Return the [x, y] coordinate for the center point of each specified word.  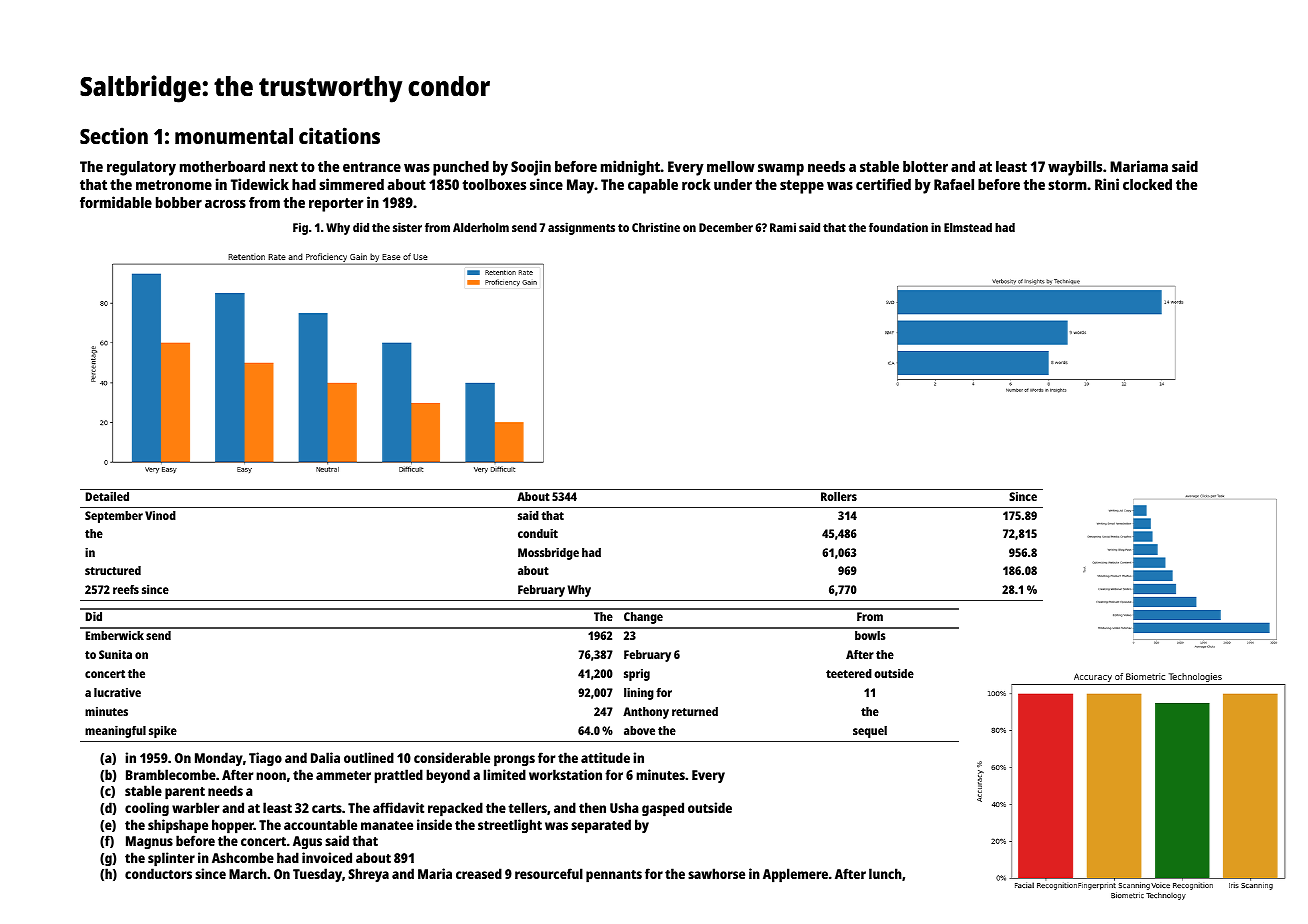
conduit [538, 533]
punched [461, 168]
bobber [179, 202]
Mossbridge [548, 554]
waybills [1075, 168]
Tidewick [260, 184]
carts [327, 808]
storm [1067, 185]
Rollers [839, 496]
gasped [663, 809]
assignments [581, 228]
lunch [885, 873]
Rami [783, 227]
